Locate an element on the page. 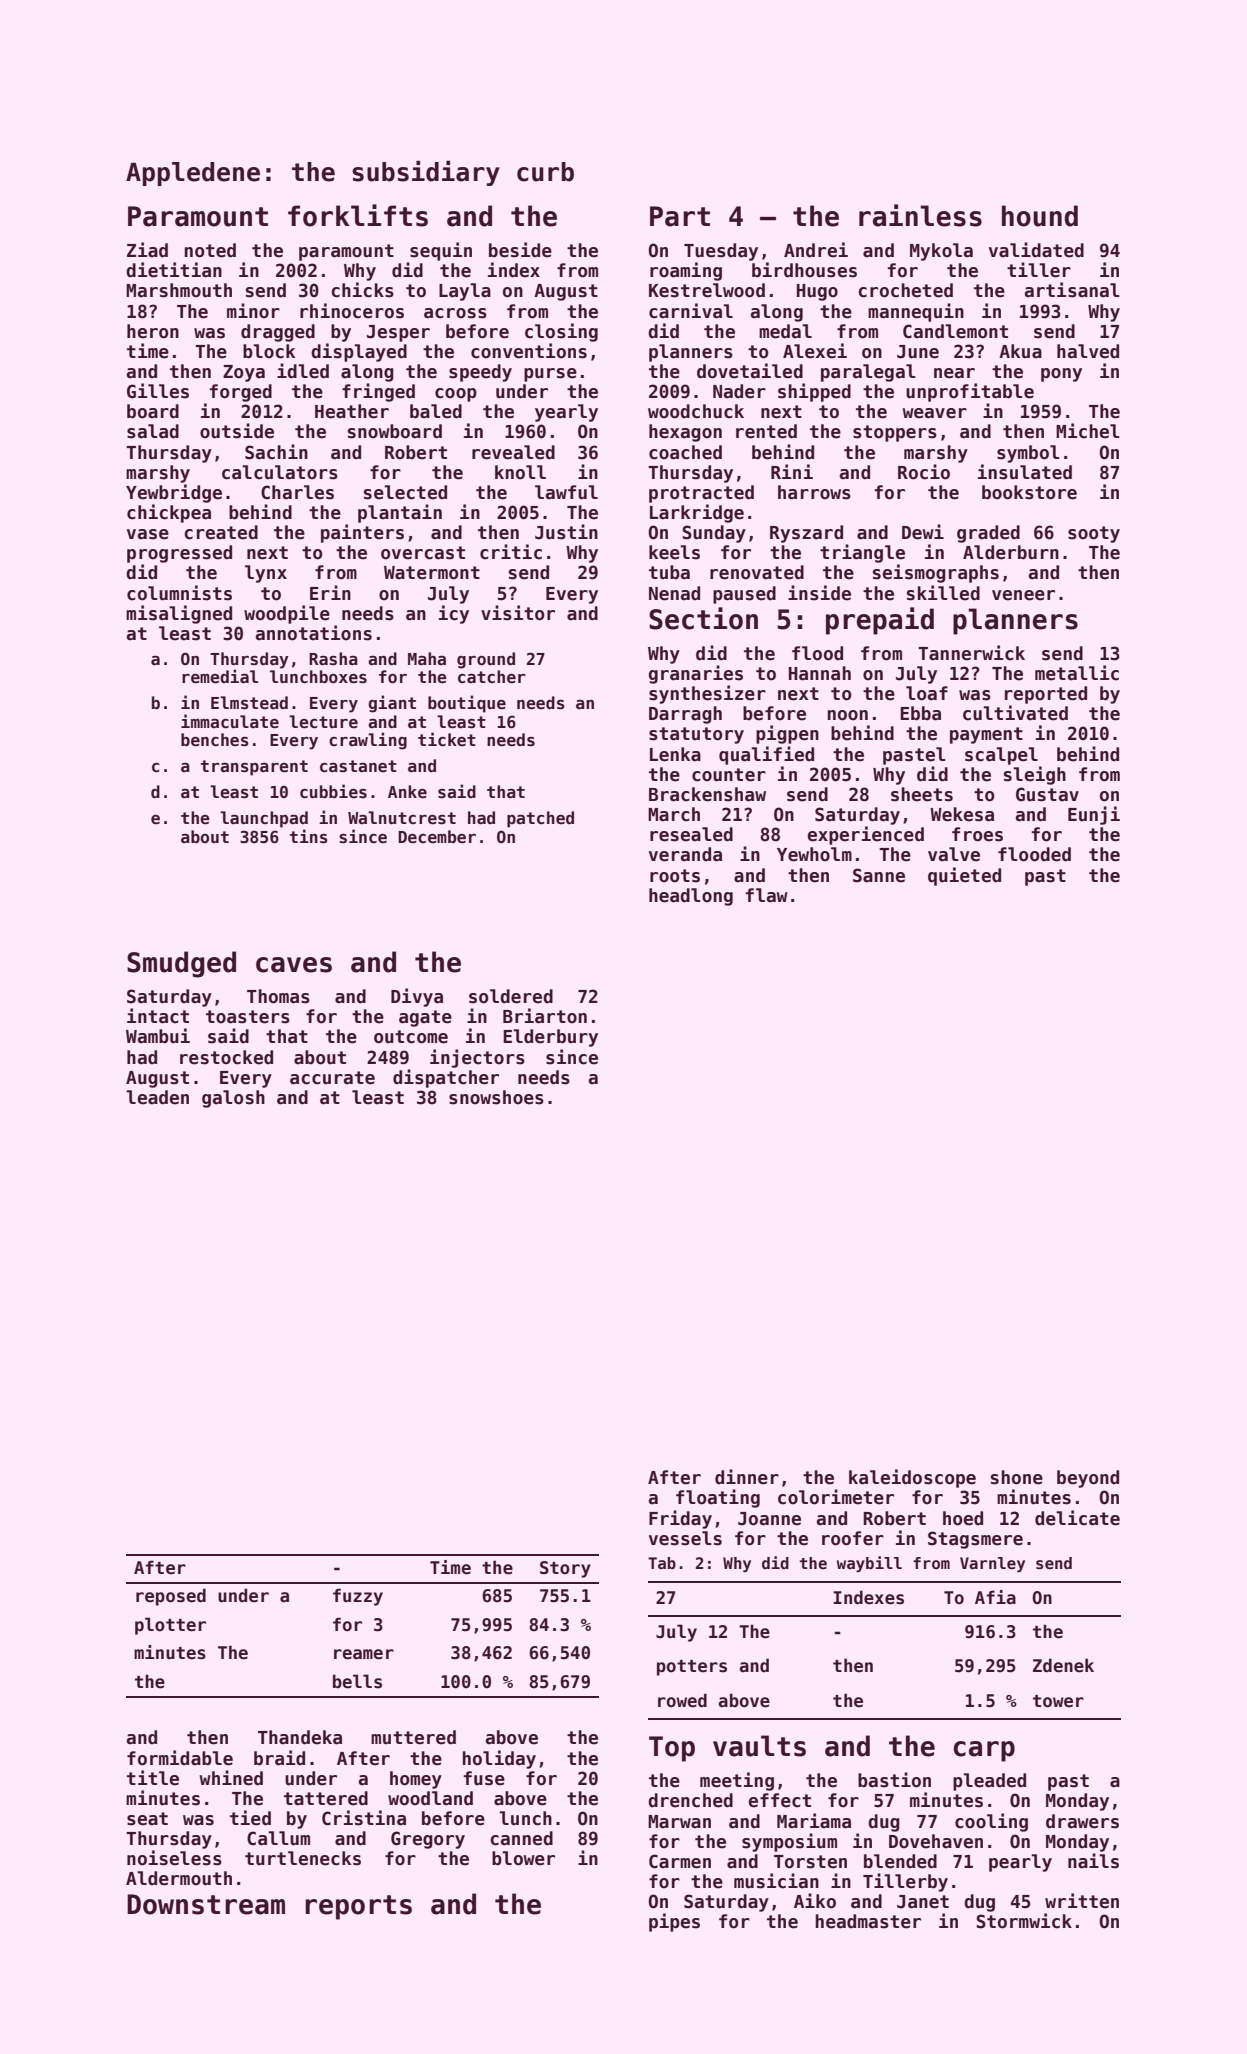 The height and width of the image is (2054, 1247). Stormwick is located at coordinates (1024, 1921).
